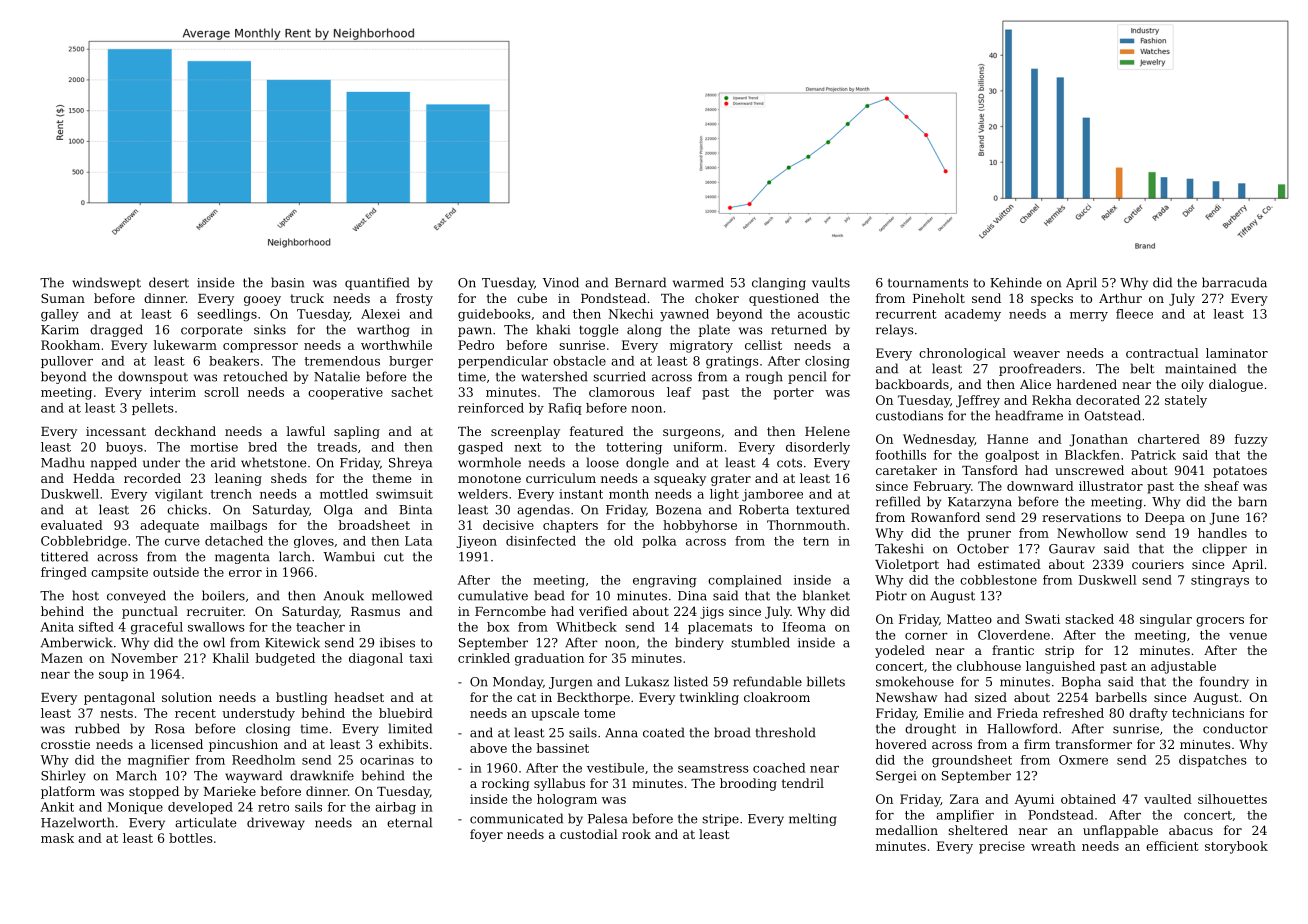 This page has width=1308, height=924. Describe the element at coordinates (561, 282) in the page. I see `Vinod` at that location.
